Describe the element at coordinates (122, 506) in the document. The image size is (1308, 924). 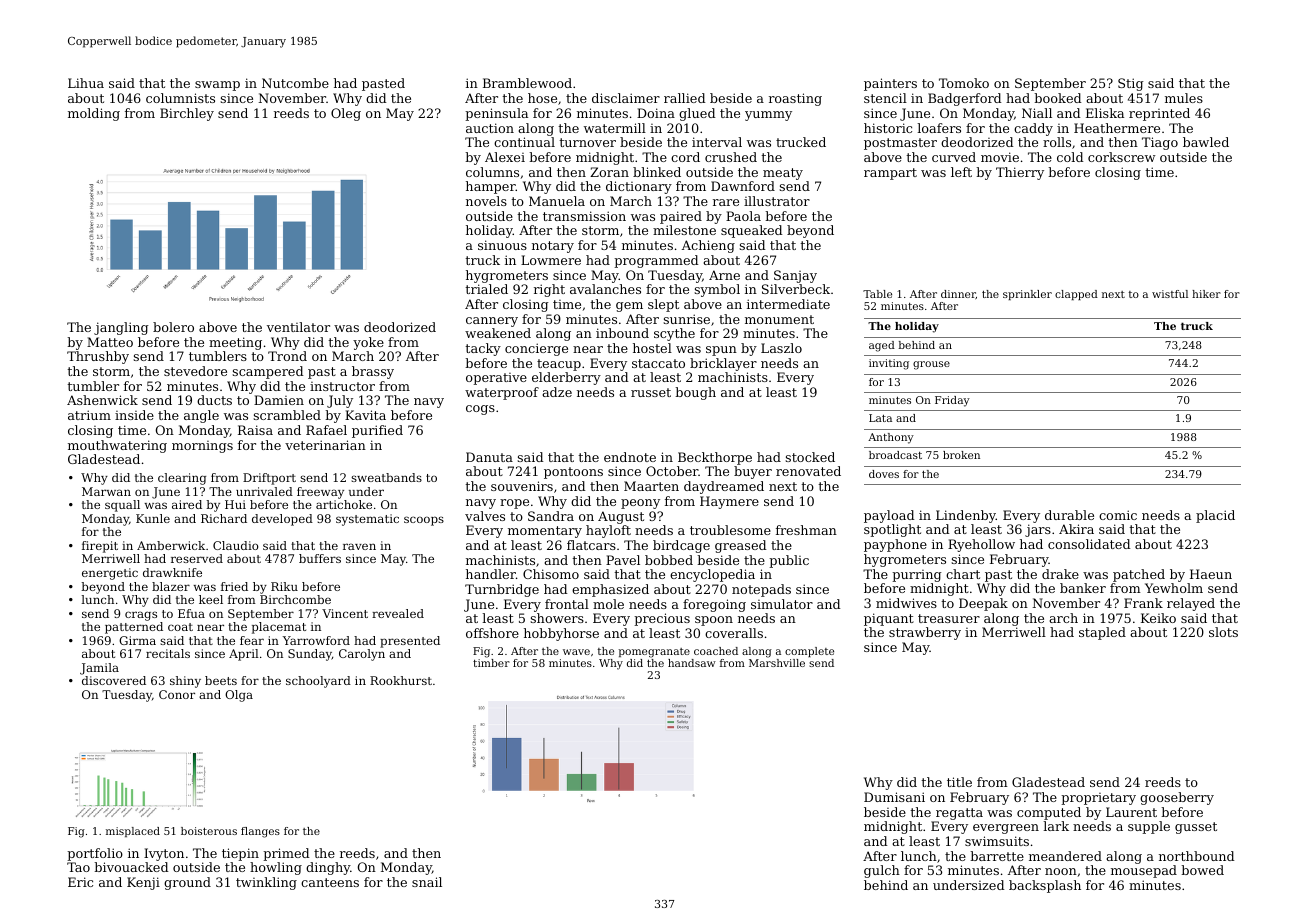
I see `squall` at that location.
